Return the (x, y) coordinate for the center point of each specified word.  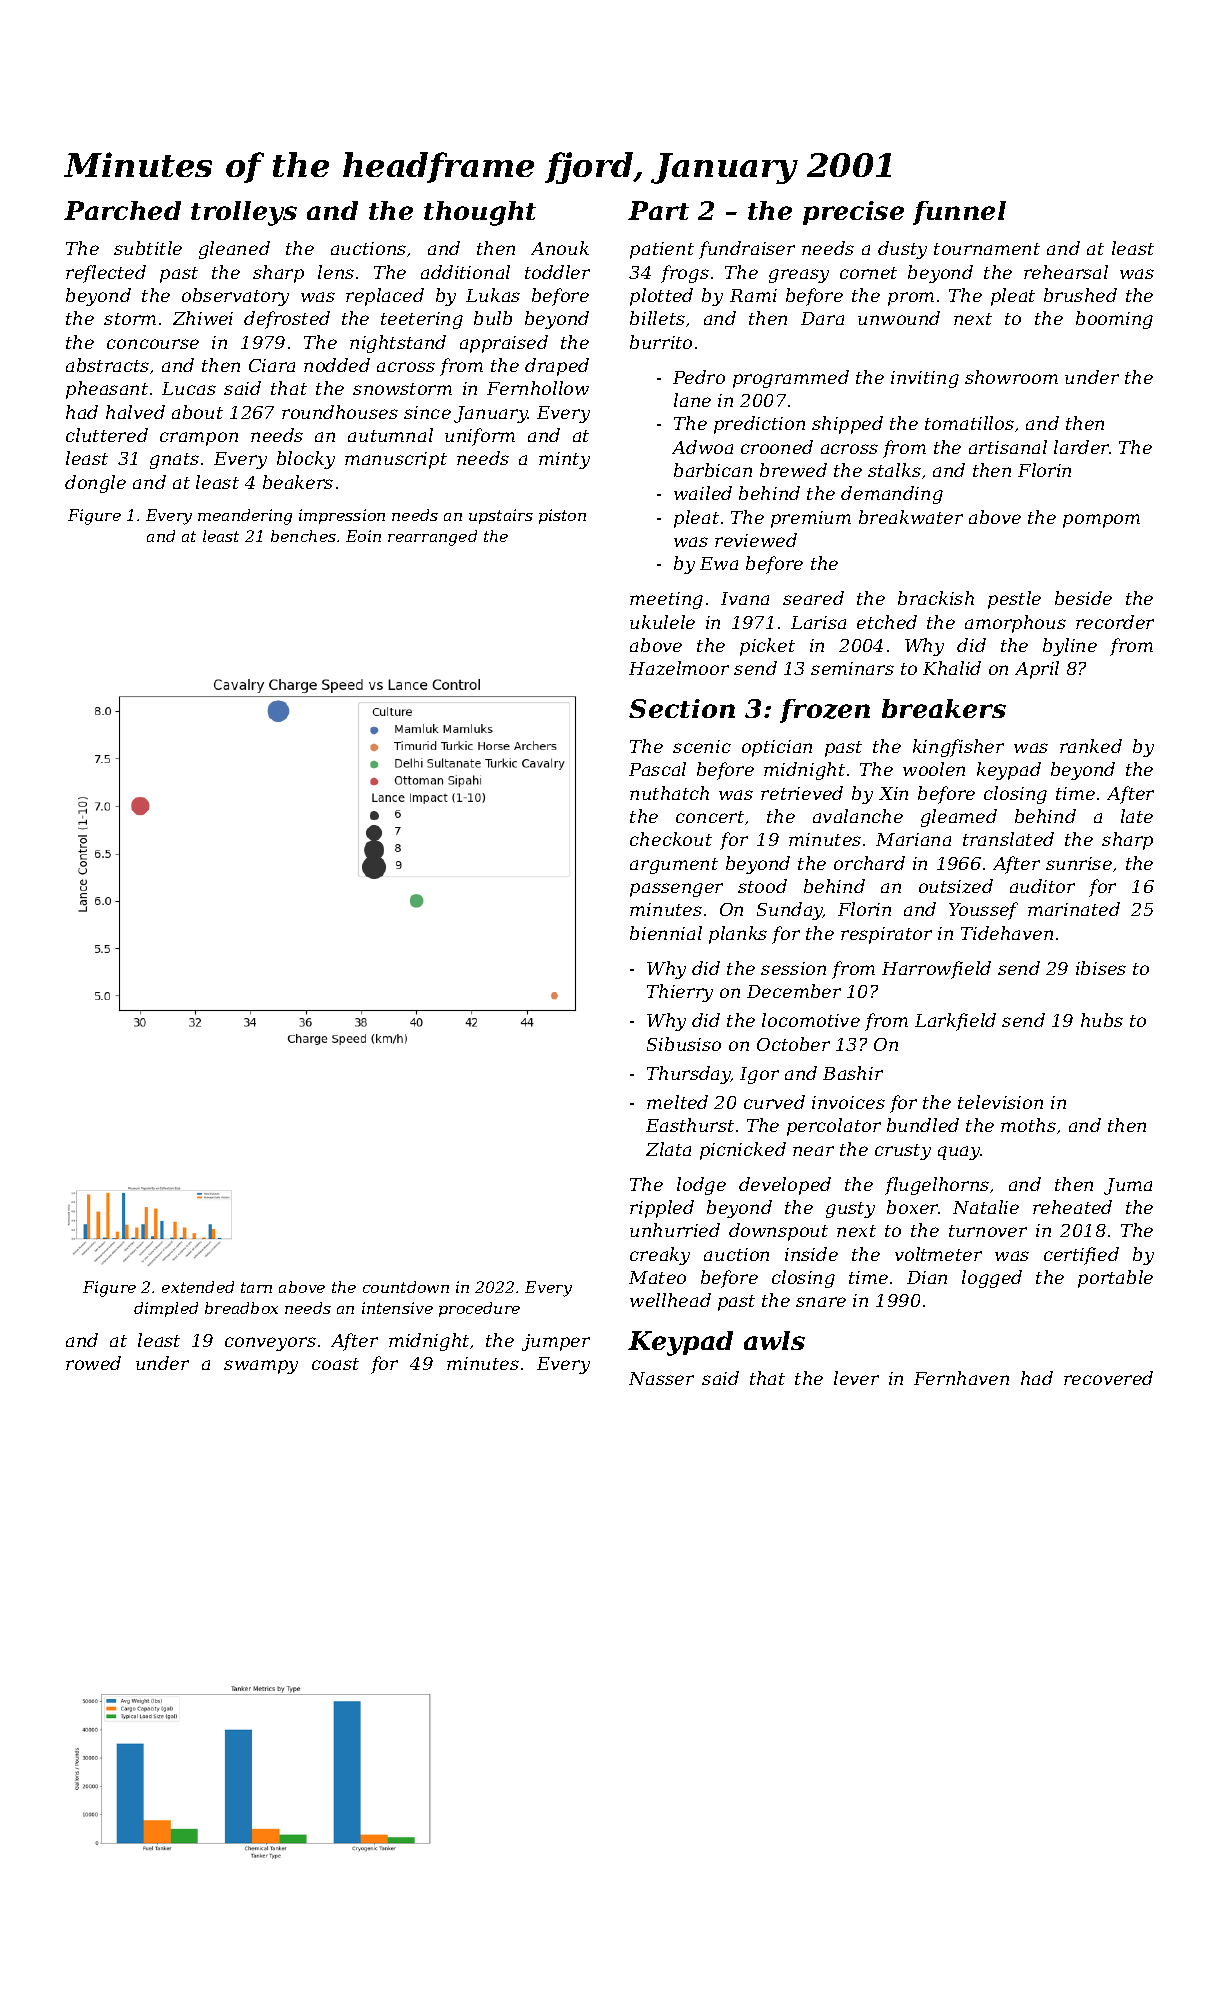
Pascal (657, 769)
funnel (959, 213)
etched (887, 622)
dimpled (166, 1309)
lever (856, 1378)
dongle (95, 484)
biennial (666, 933)
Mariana (913, 839)
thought (480, 213)
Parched (122, 210)
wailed (703, 493)
